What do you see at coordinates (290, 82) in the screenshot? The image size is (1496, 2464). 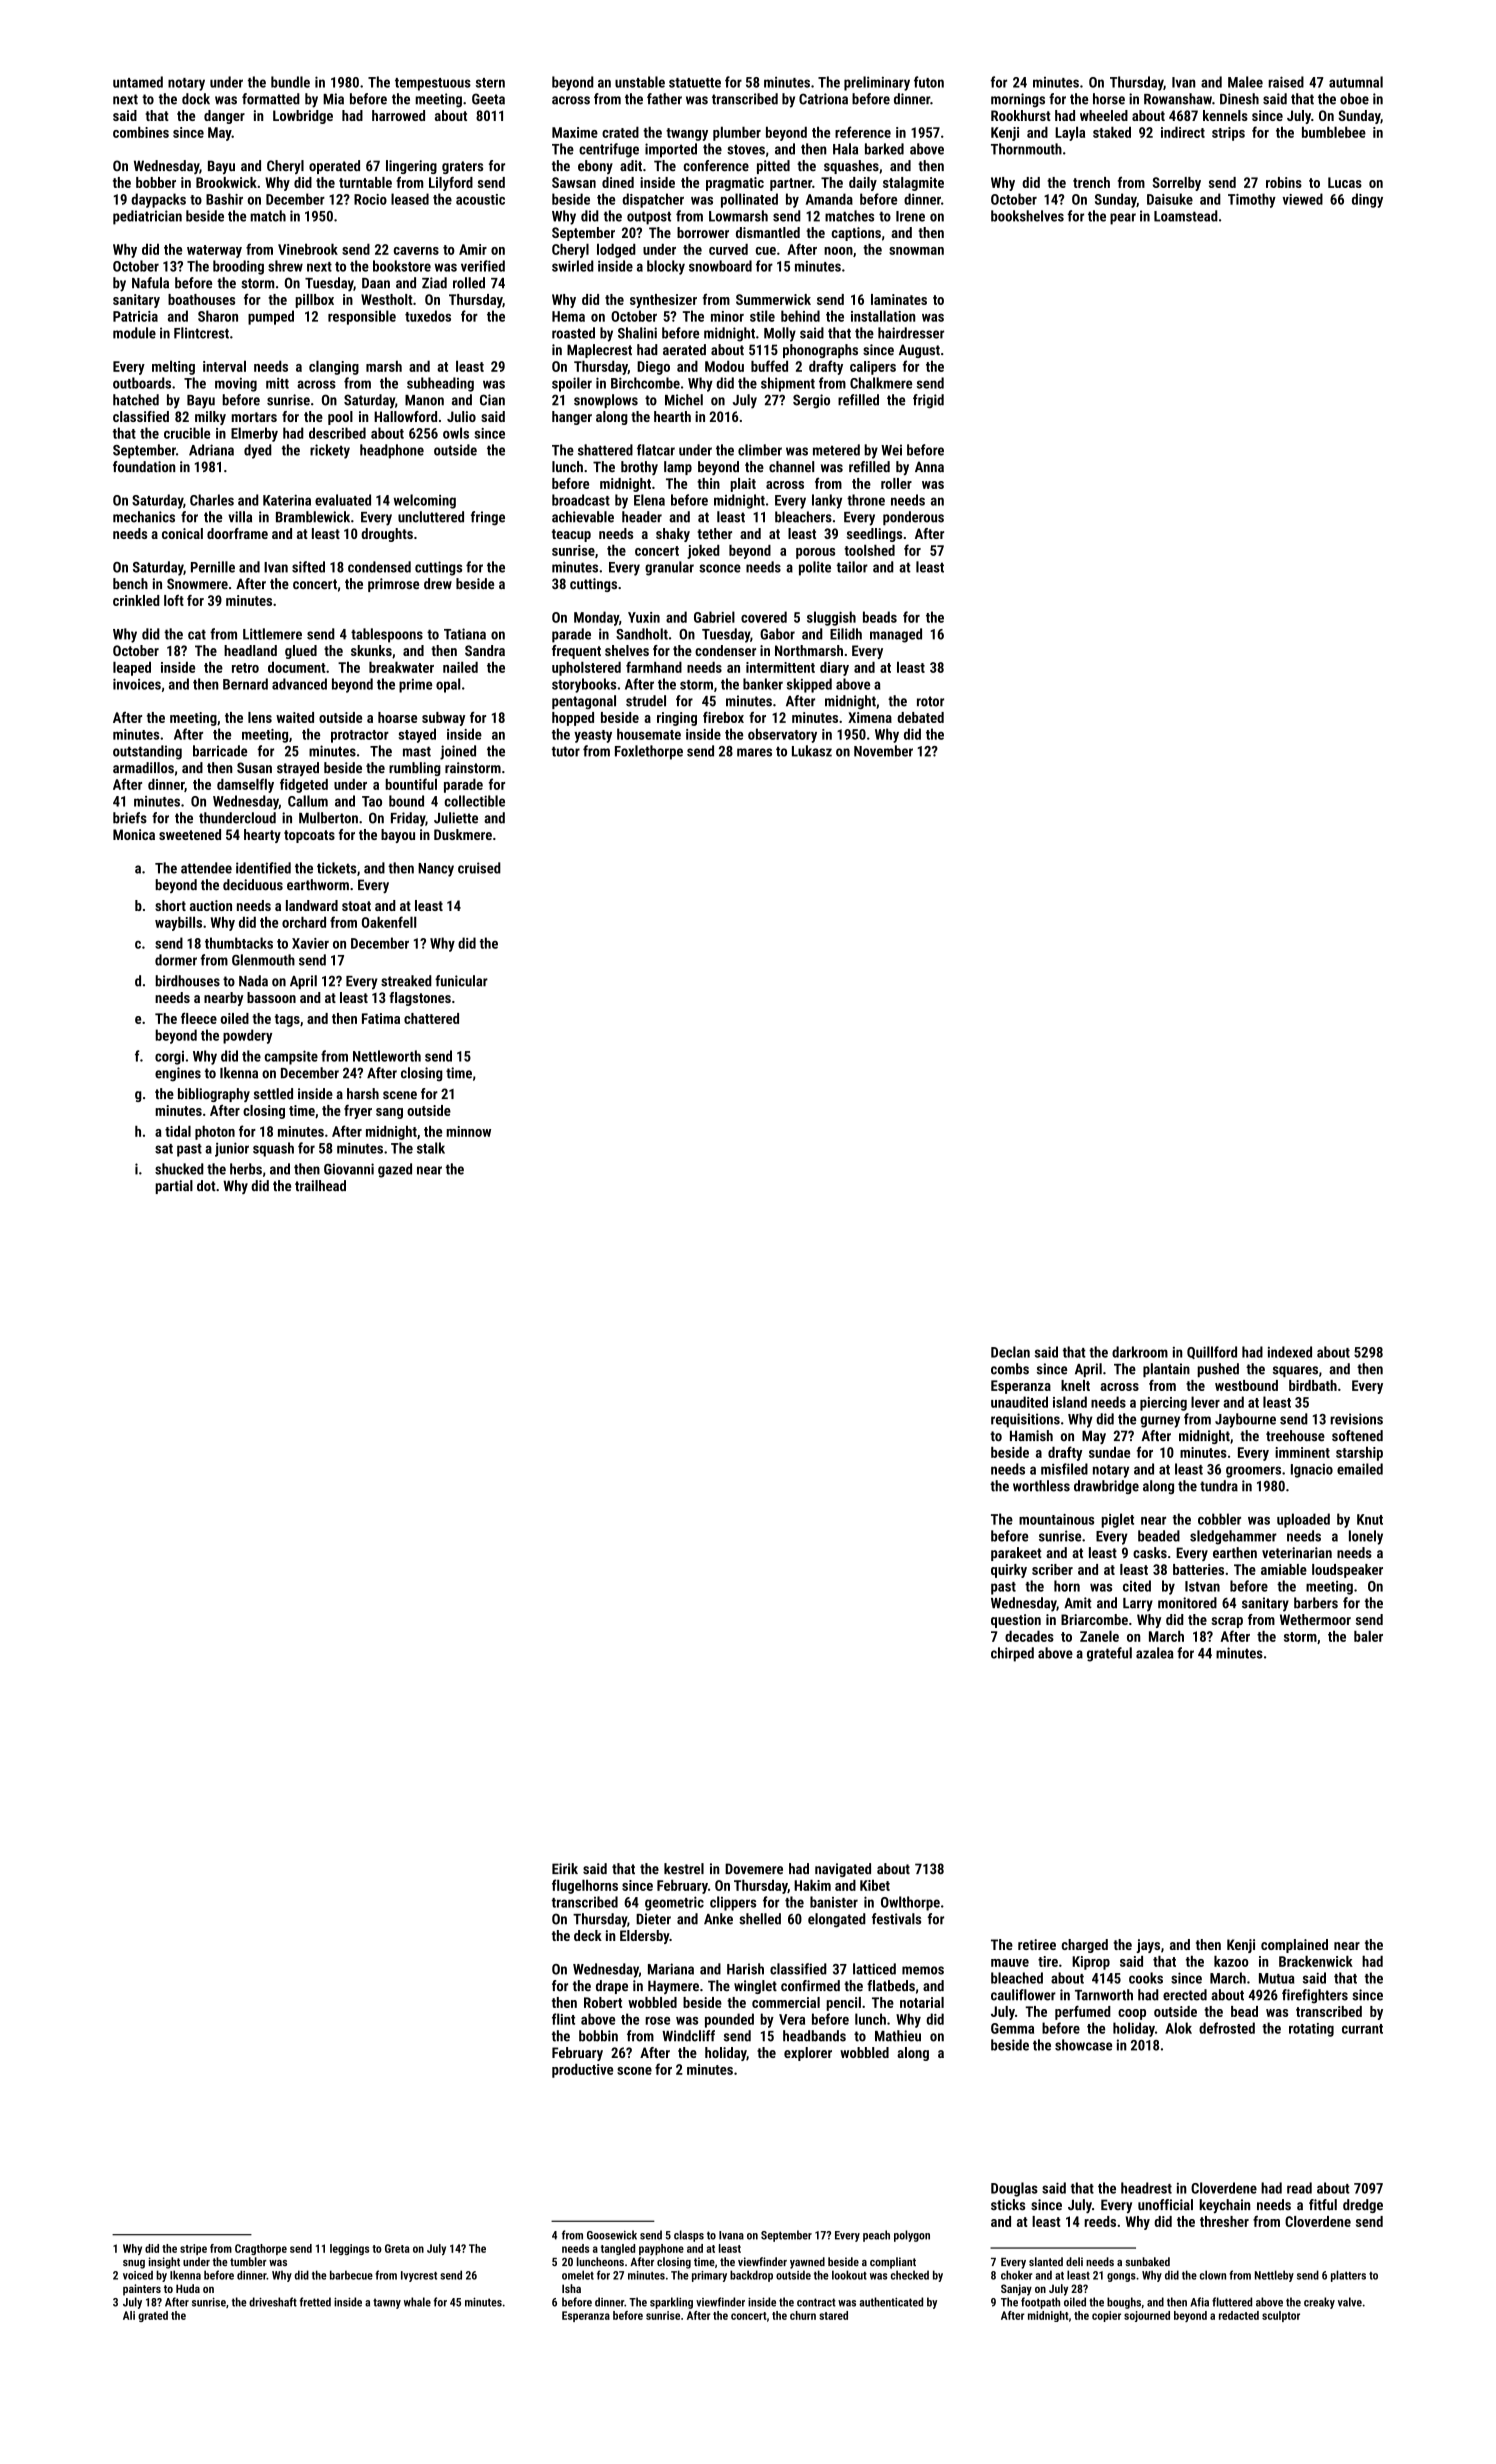 I see `bundle` at bounding box center [290, 82].
